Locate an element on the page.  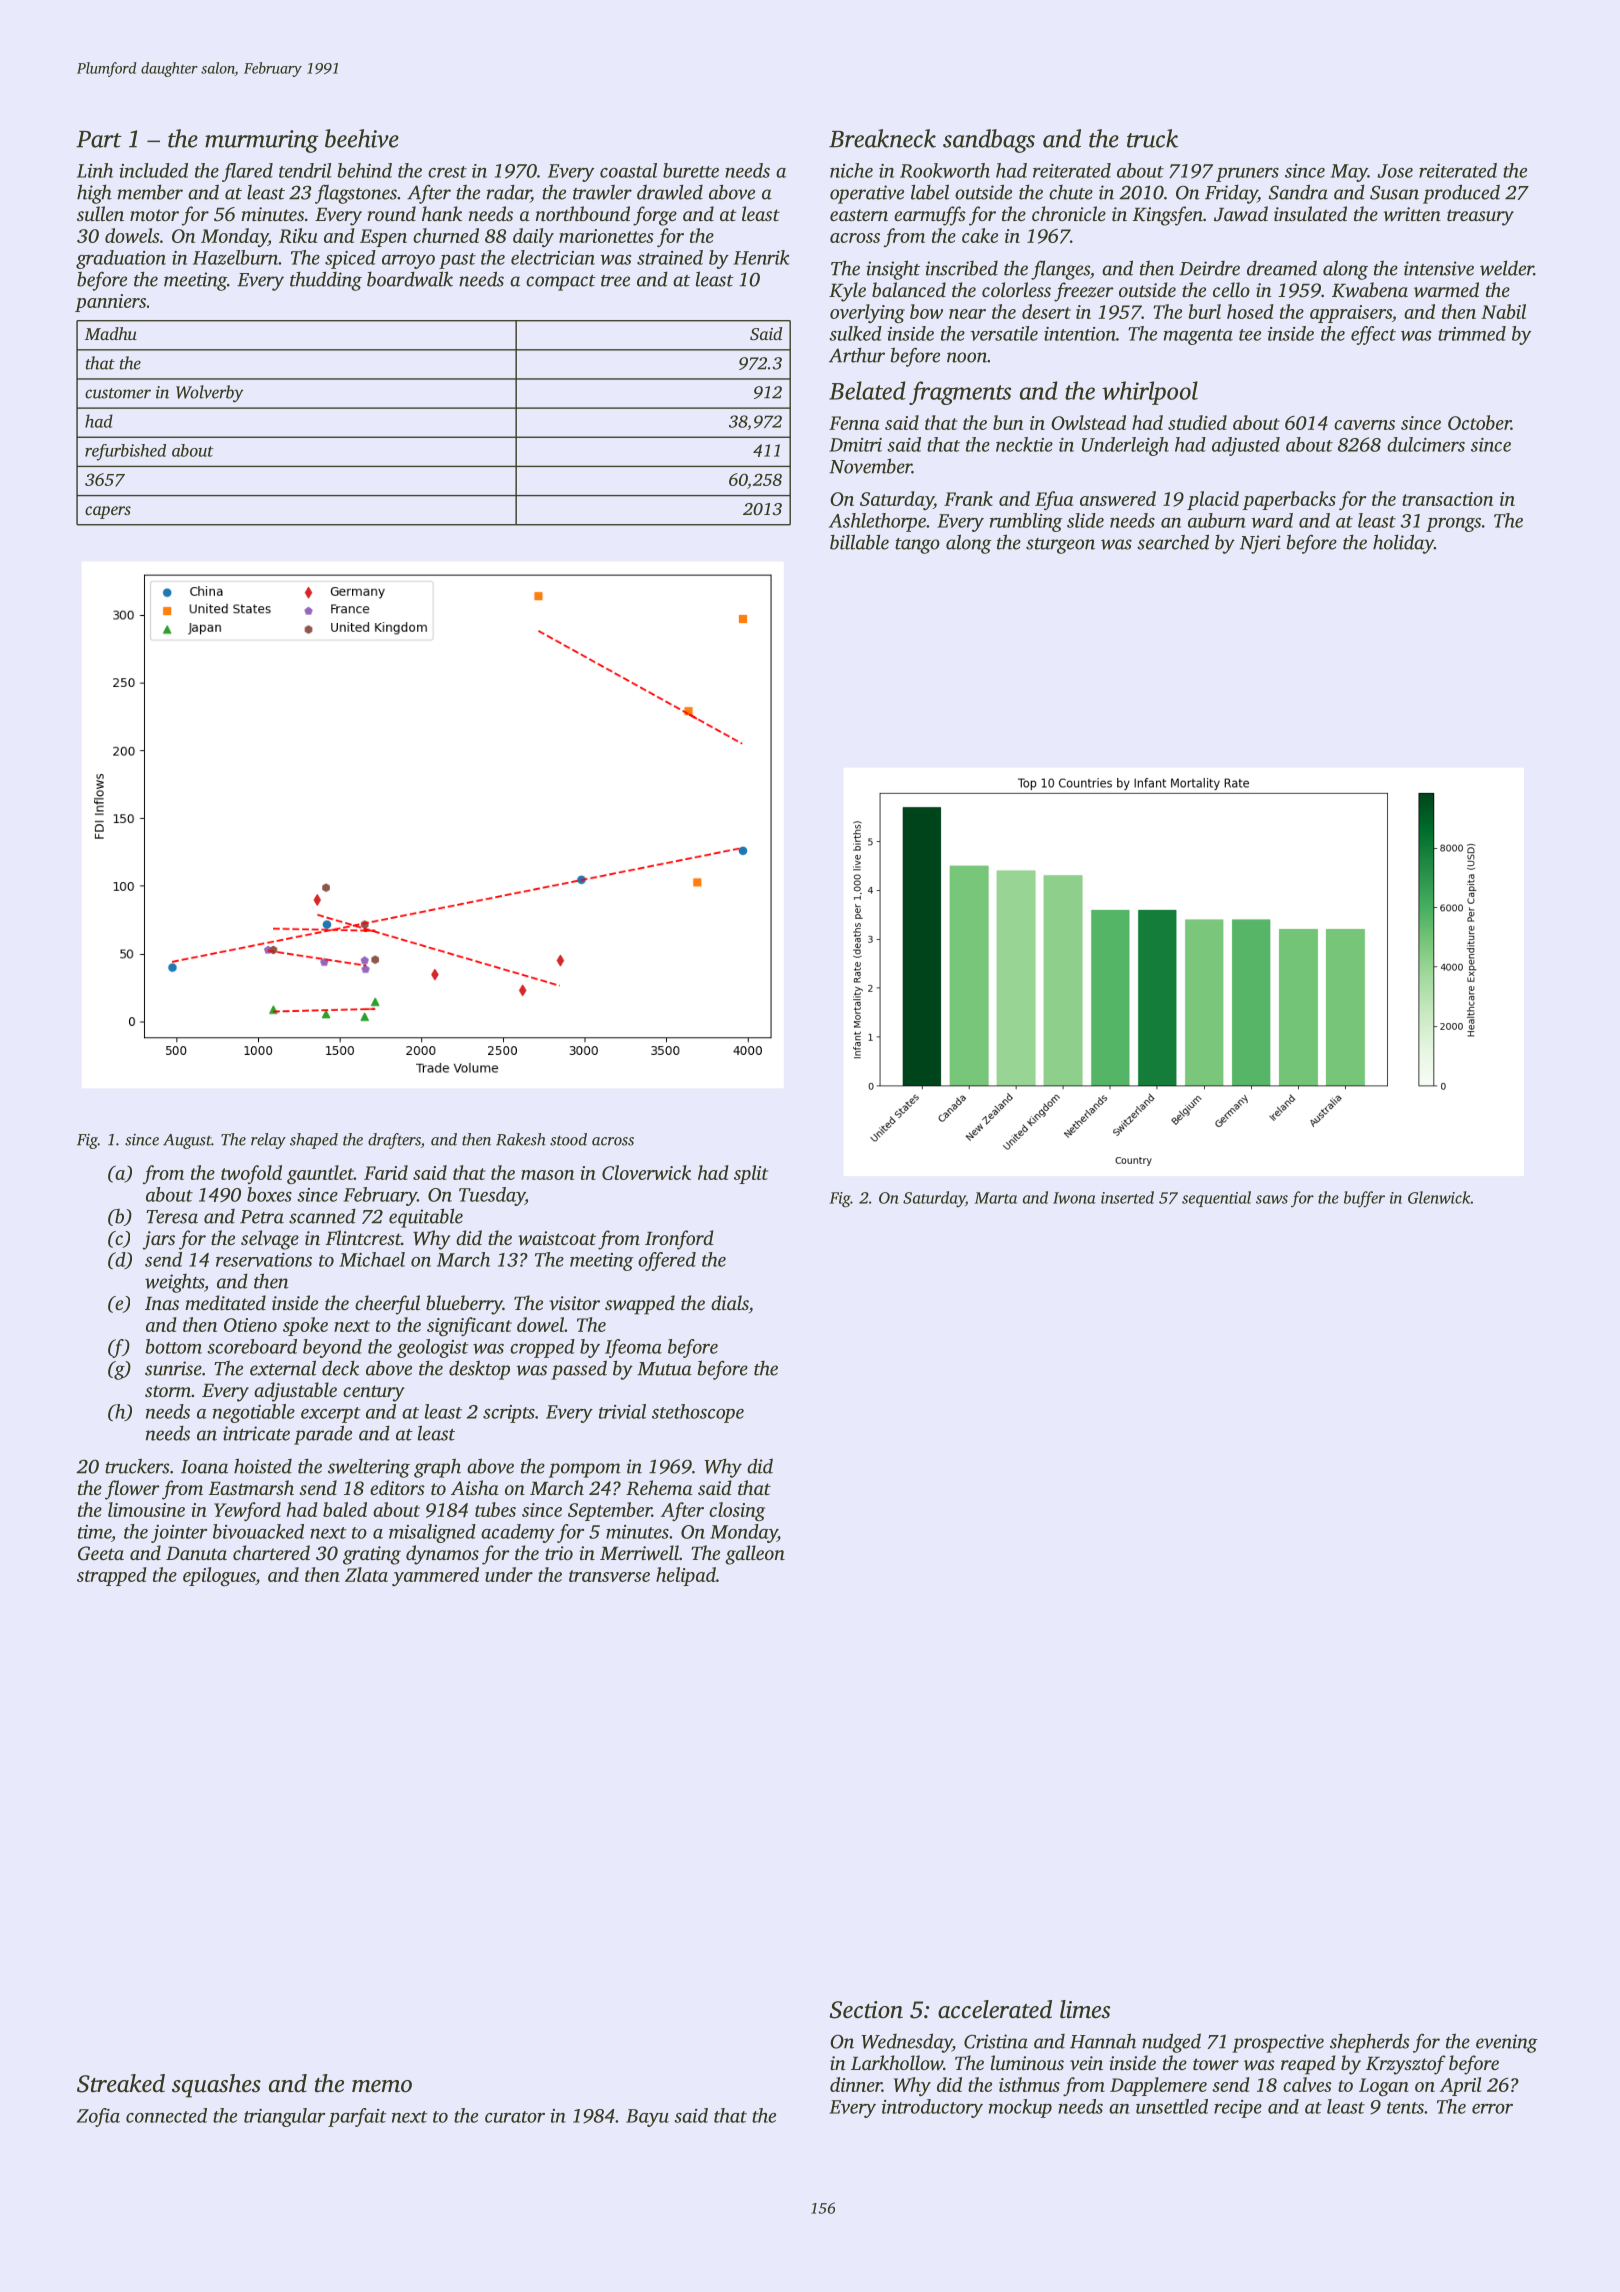
Zofia is located at coordinates (98, 2117).
